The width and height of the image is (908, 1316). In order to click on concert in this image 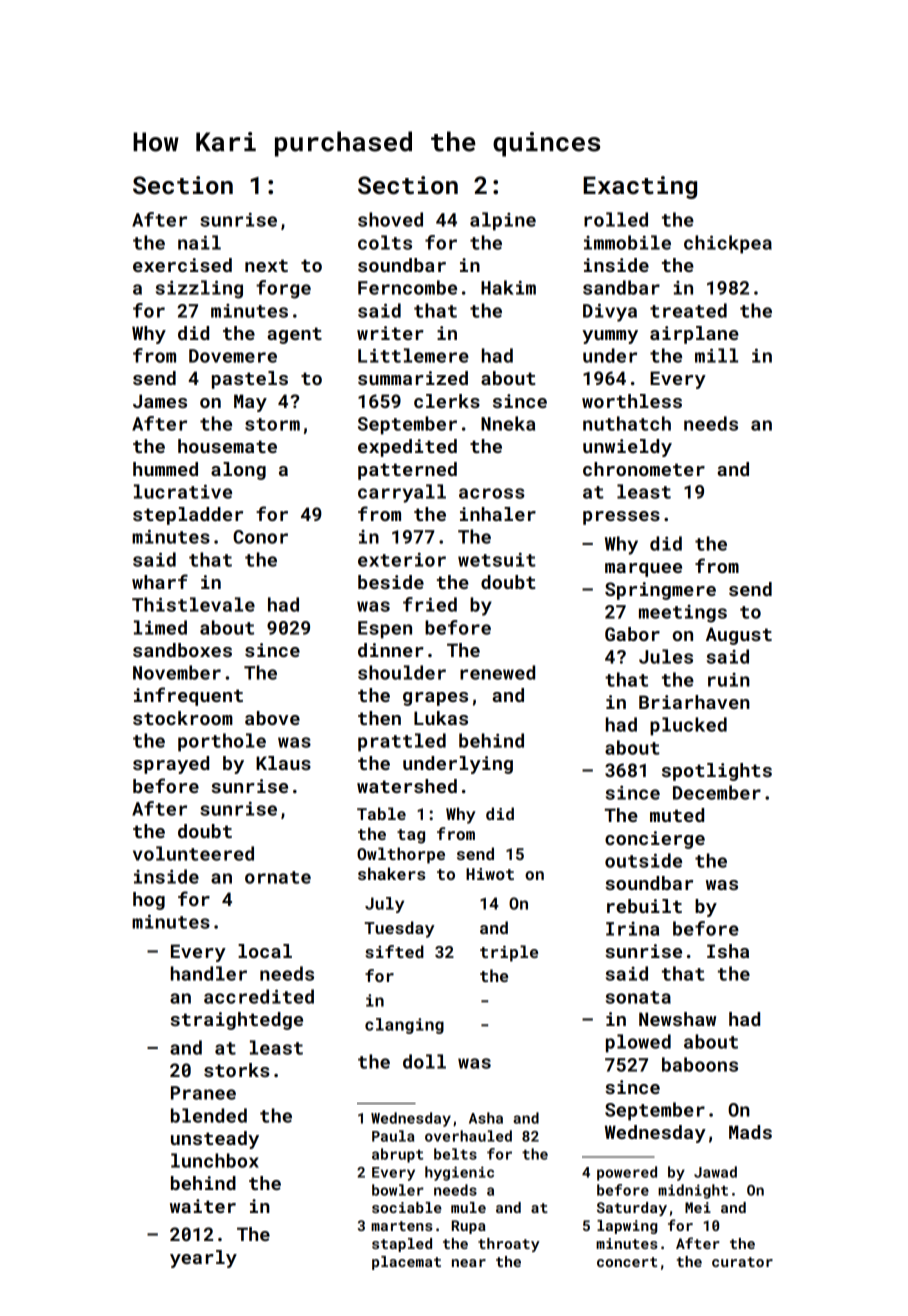, I will do `click(627, 1262)`.
